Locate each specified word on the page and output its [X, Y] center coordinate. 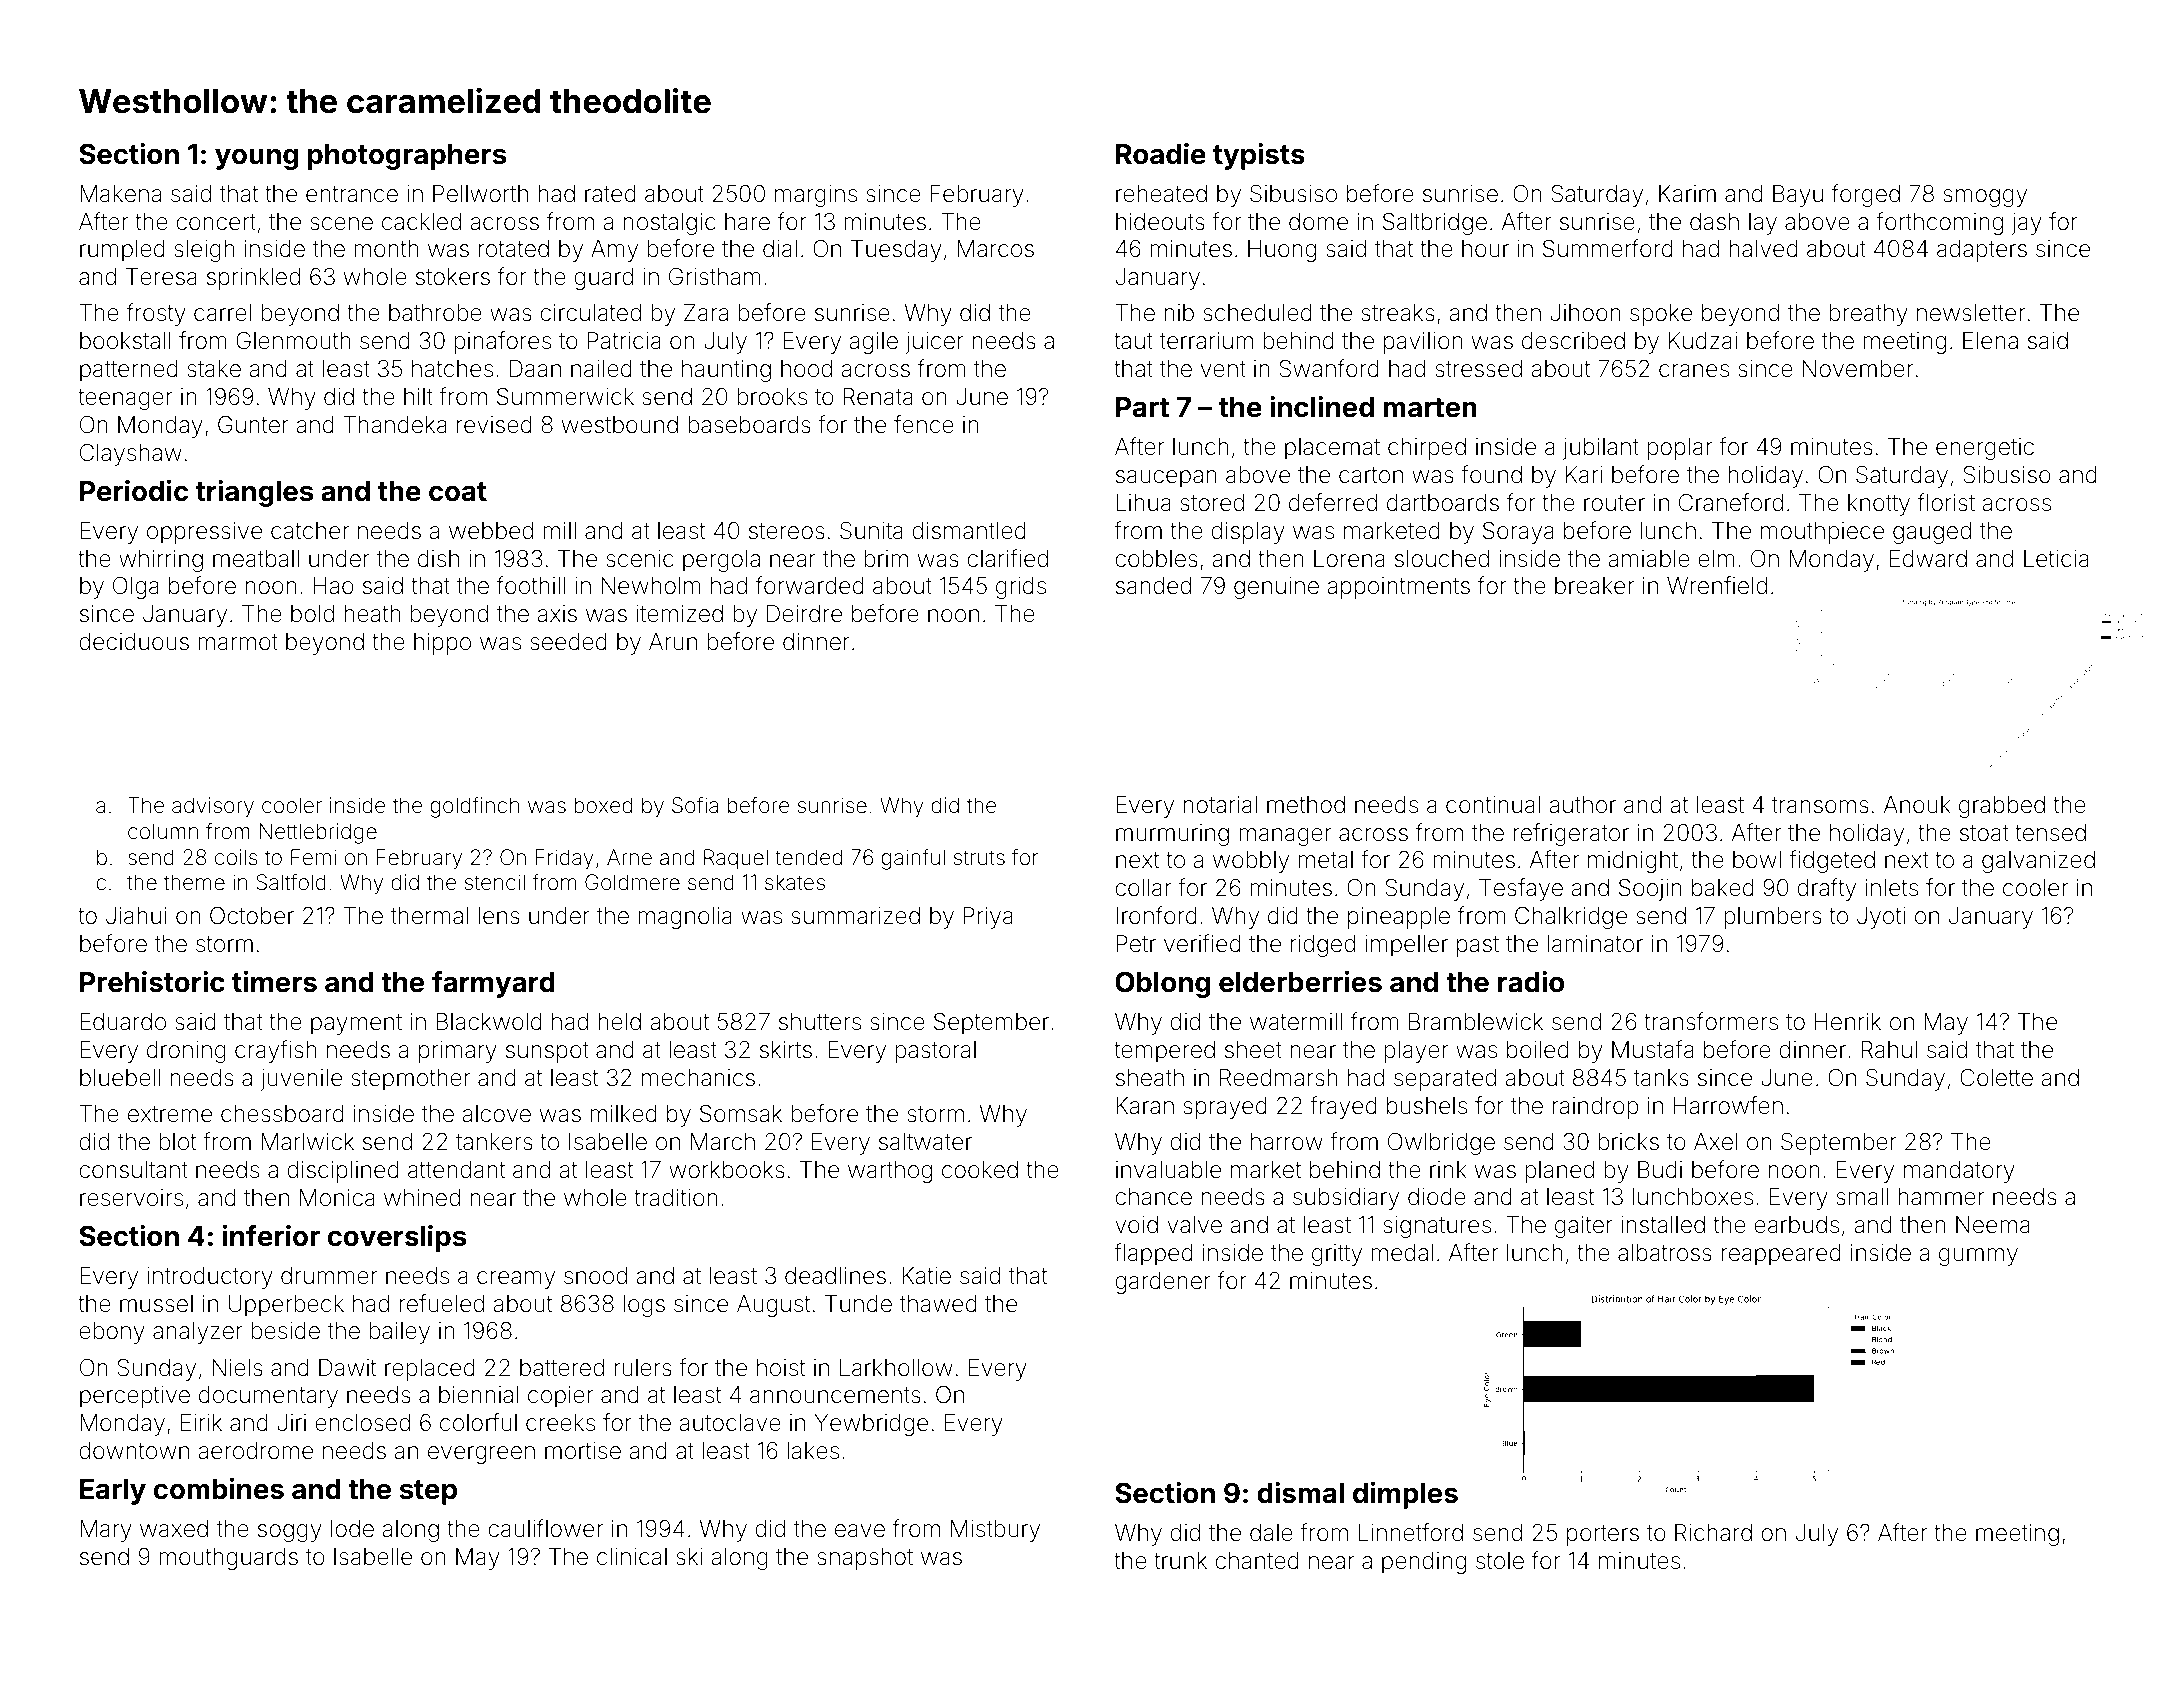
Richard [1713, 1533]
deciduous [134, 642]
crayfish [276, 1051]
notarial [1220, 805]
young [256, 159]
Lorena [1349, 559]
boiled [1538, 1050]
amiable [1649, 559]
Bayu [1798, 196]
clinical [632, 1557]
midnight [1633, 862]
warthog [890, 1172]
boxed [603, 805]
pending [1424, 1563]
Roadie [1161, 154]
